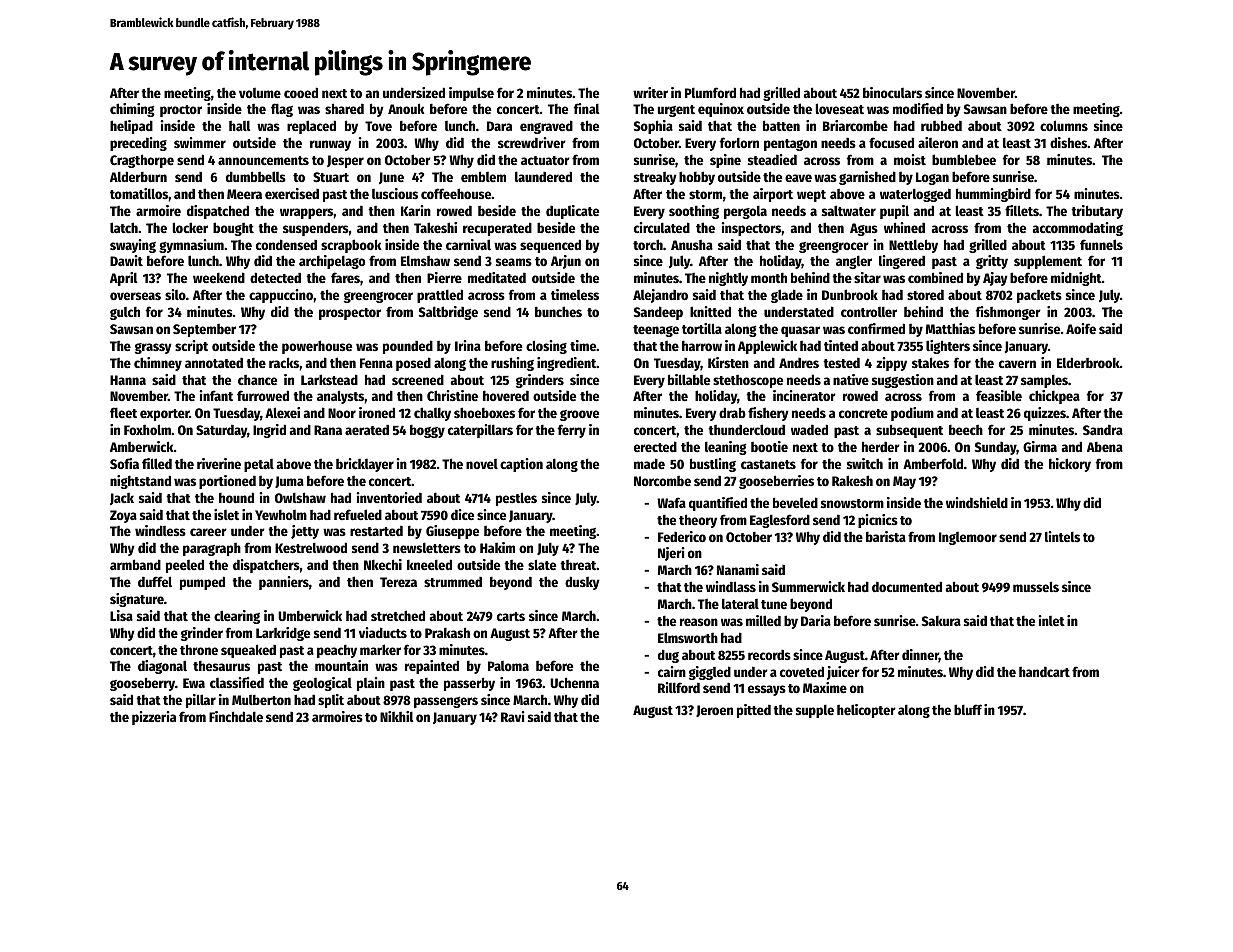 This screenshot has width=1233, height=952. Describe the element at coordinates (257, 380) in the screenshot. I see `chance` at that location.
